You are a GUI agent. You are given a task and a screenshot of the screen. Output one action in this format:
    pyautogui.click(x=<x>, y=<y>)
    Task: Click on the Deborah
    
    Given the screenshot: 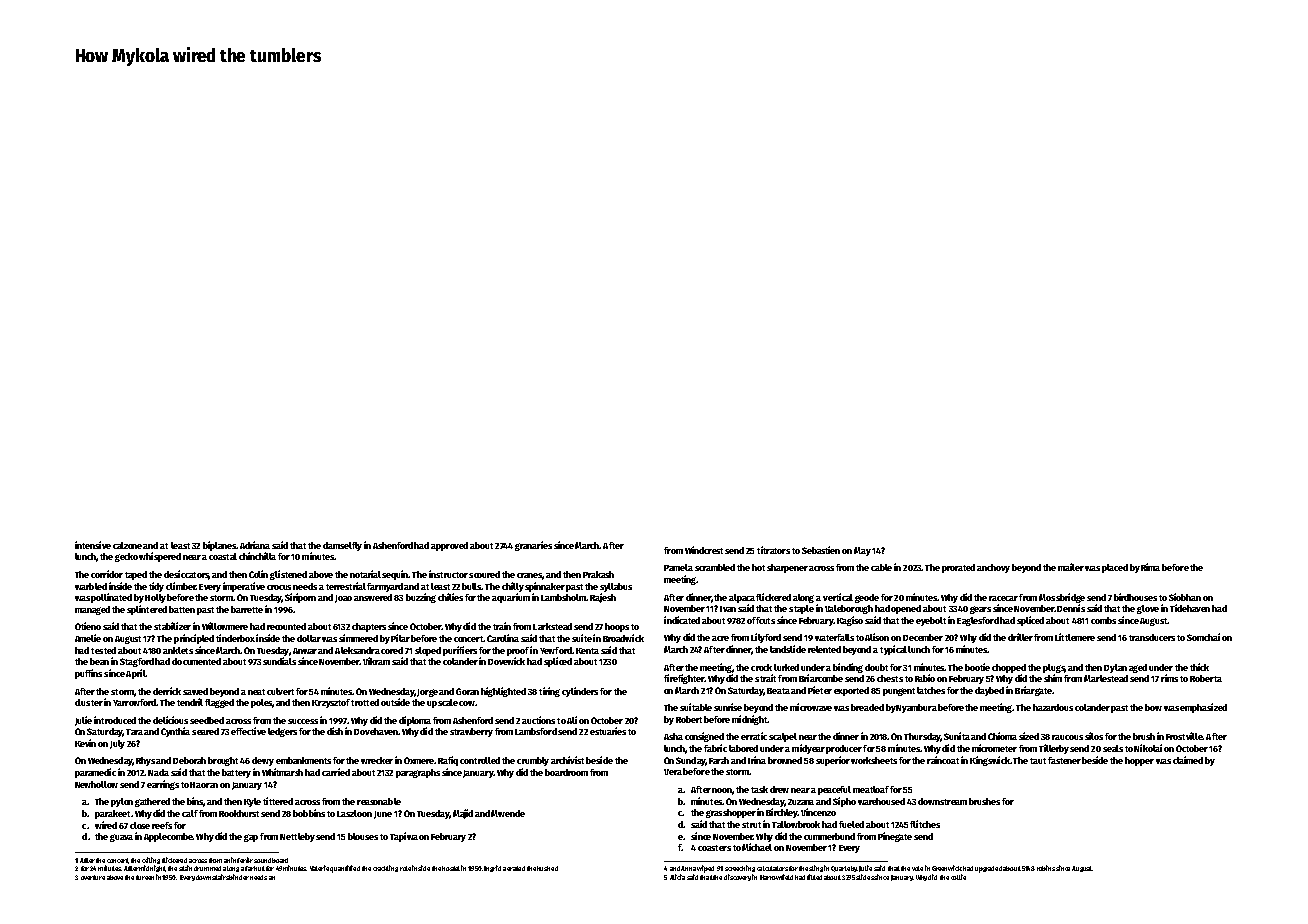 What is the action you would take?
    pyautogui.click(x=189, y=760)
